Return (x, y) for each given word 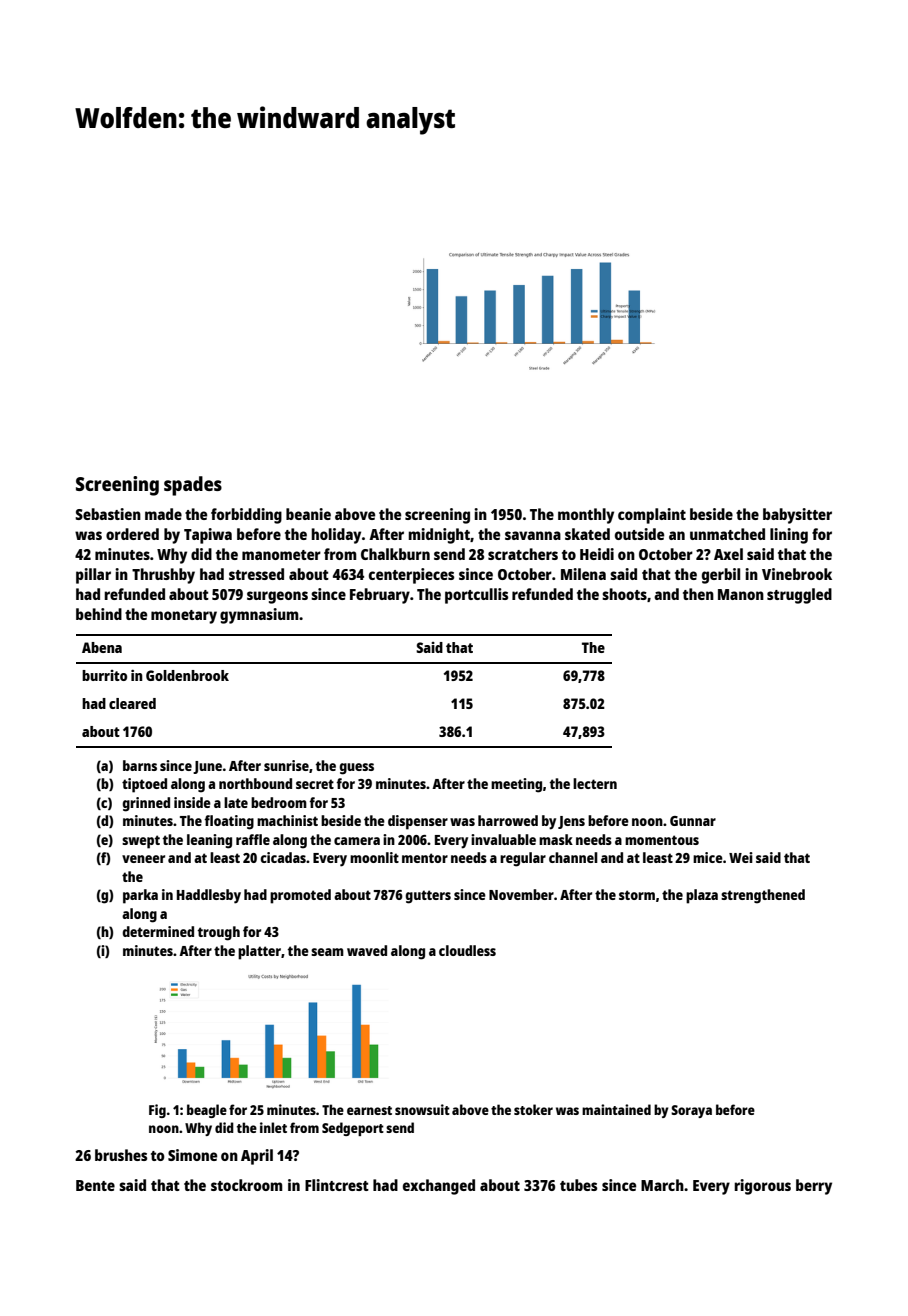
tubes (578, 1185)
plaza (702, 896)
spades (193, 486)
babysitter (797, 516)
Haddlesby (209, 896)
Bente (95, 1185)
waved (367, 950)
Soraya (691, 1111)
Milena (583, 574)
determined (158, 931)
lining (789, 536)
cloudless (467, 950)
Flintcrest (337, 1185)
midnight (439, 536)
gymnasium (259, 616)
